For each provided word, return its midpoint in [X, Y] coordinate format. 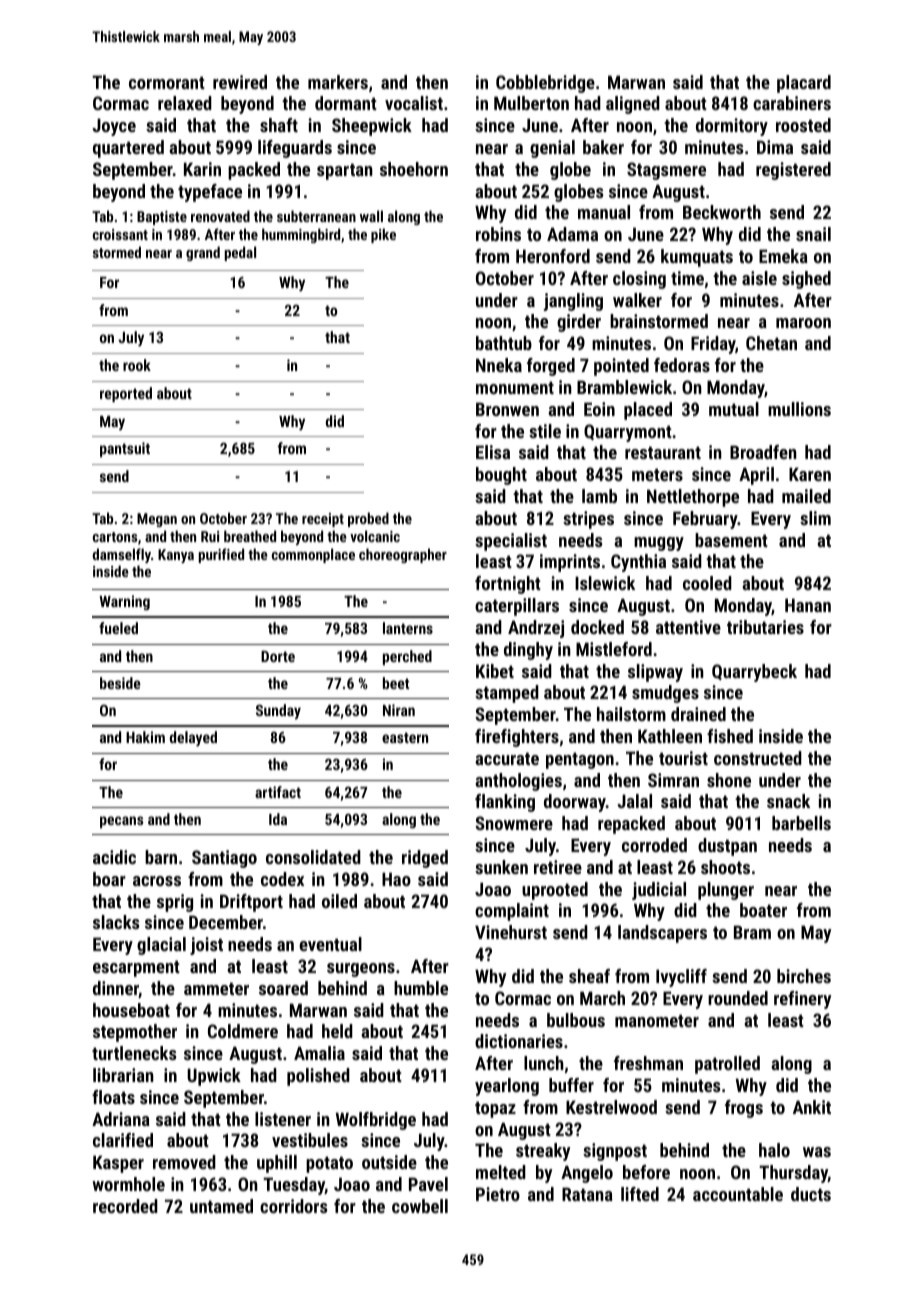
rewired [240, 82]
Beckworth [722, 212]
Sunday [278, 712]
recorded [125, 1206]
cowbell [420, 1206]
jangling [573, 302]
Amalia [319, 1053]
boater [763, 910]
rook [137, 365]
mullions [799, 409]
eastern [405, 737]
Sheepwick [372, 127]
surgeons [361, 970]
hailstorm [631, 714]
